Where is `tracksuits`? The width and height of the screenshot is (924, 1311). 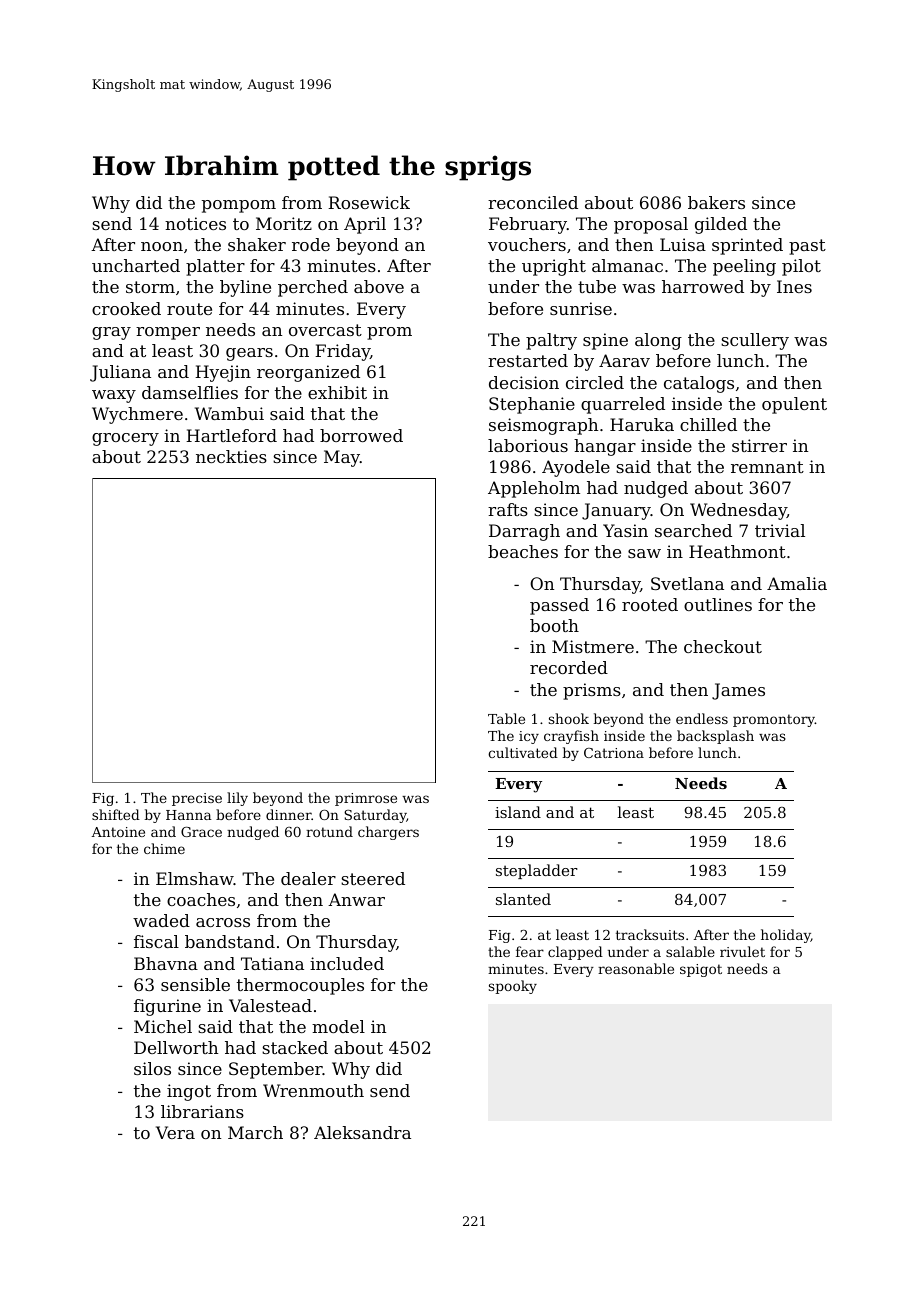
tracksuits is located at coordinates (650, 934).
